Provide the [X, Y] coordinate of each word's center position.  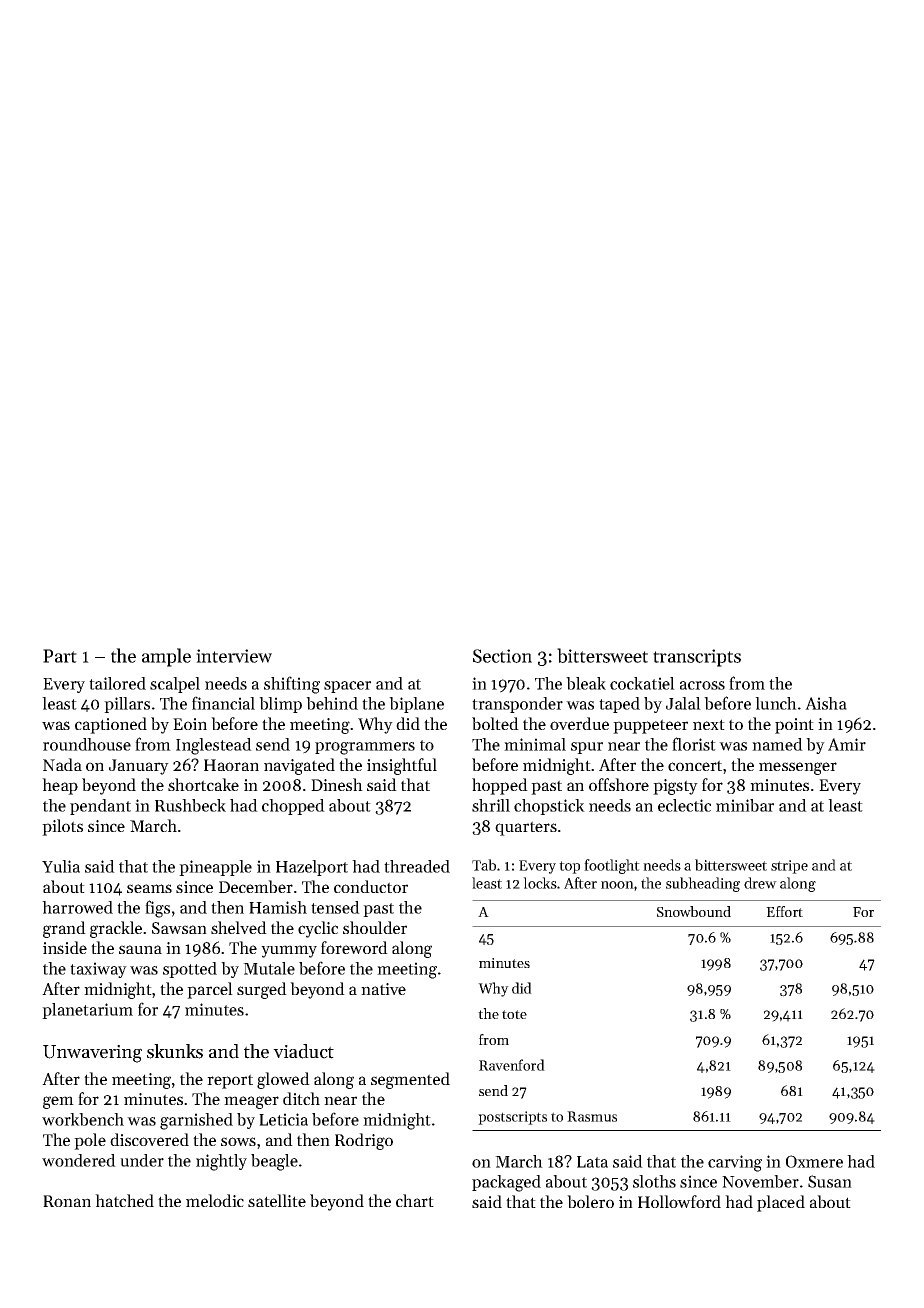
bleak [586, 683]
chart [415, 1200]
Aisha [826, 703]
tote [514, 1014]
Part [60, 656]
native [383, 989]
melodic [215, 1200]
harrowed [77, 907]
